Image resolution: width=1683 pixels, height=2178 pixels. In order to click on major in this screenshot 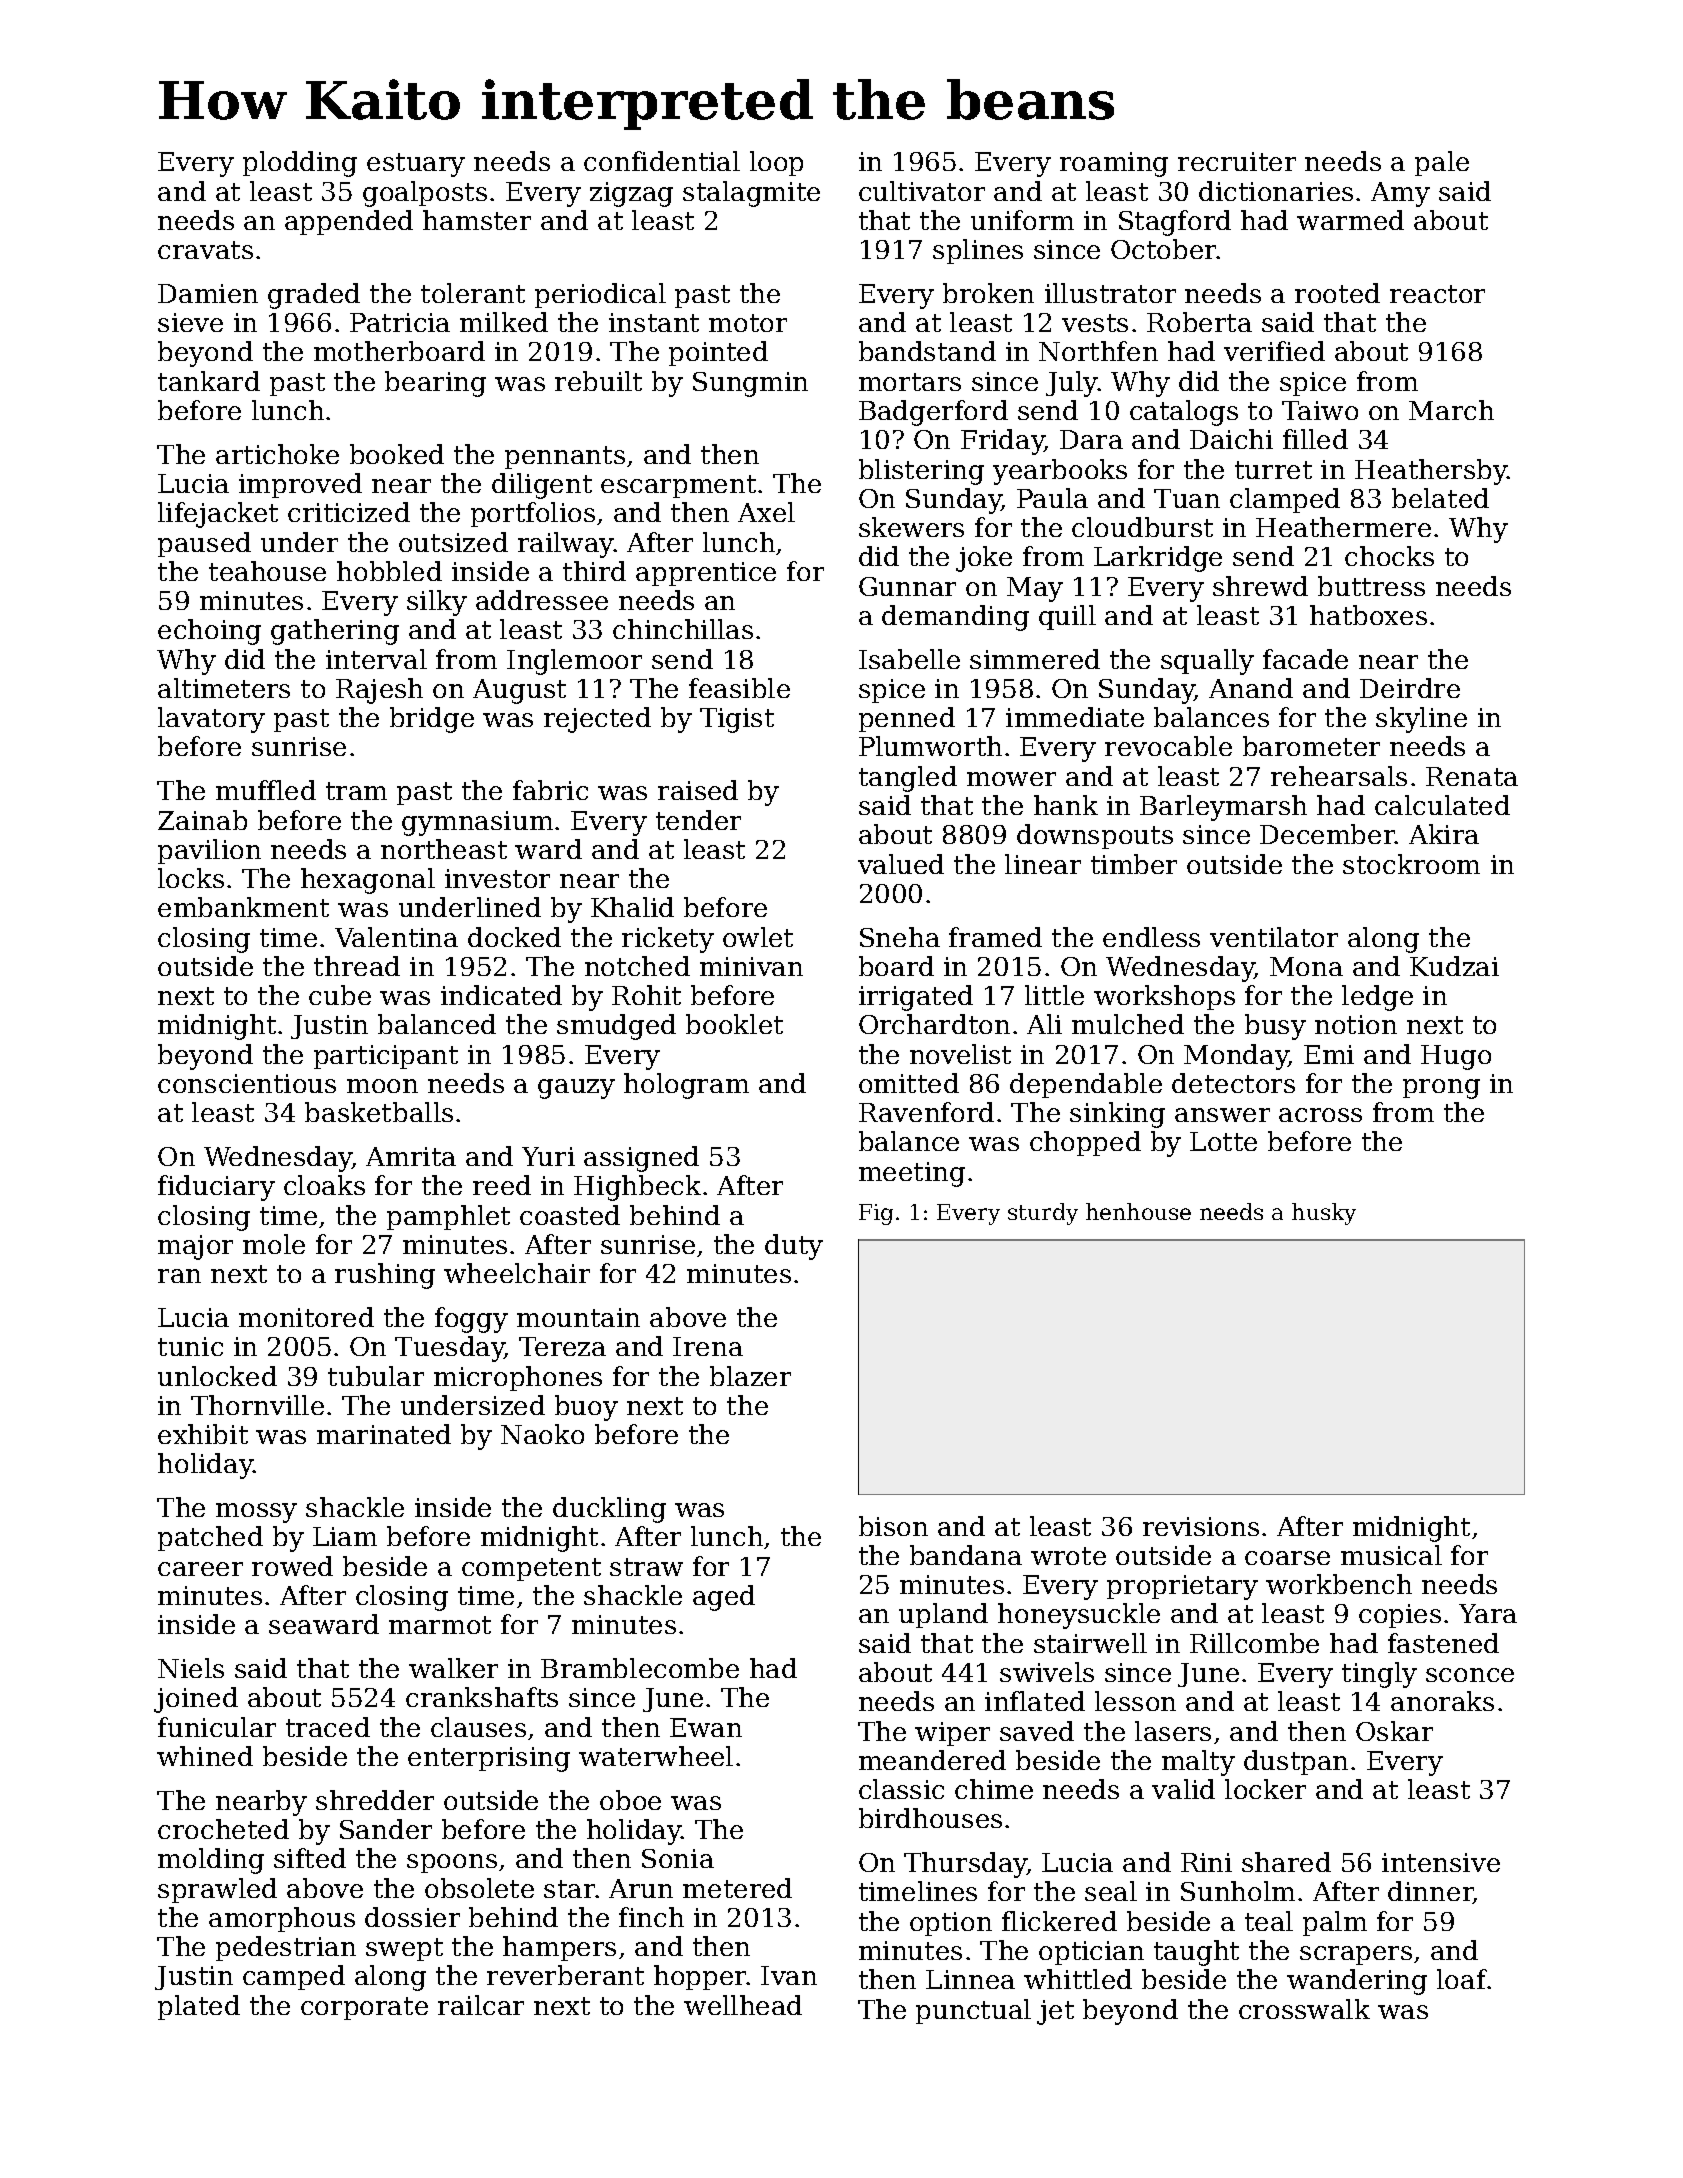, I will do `click(195, 1247)`.
